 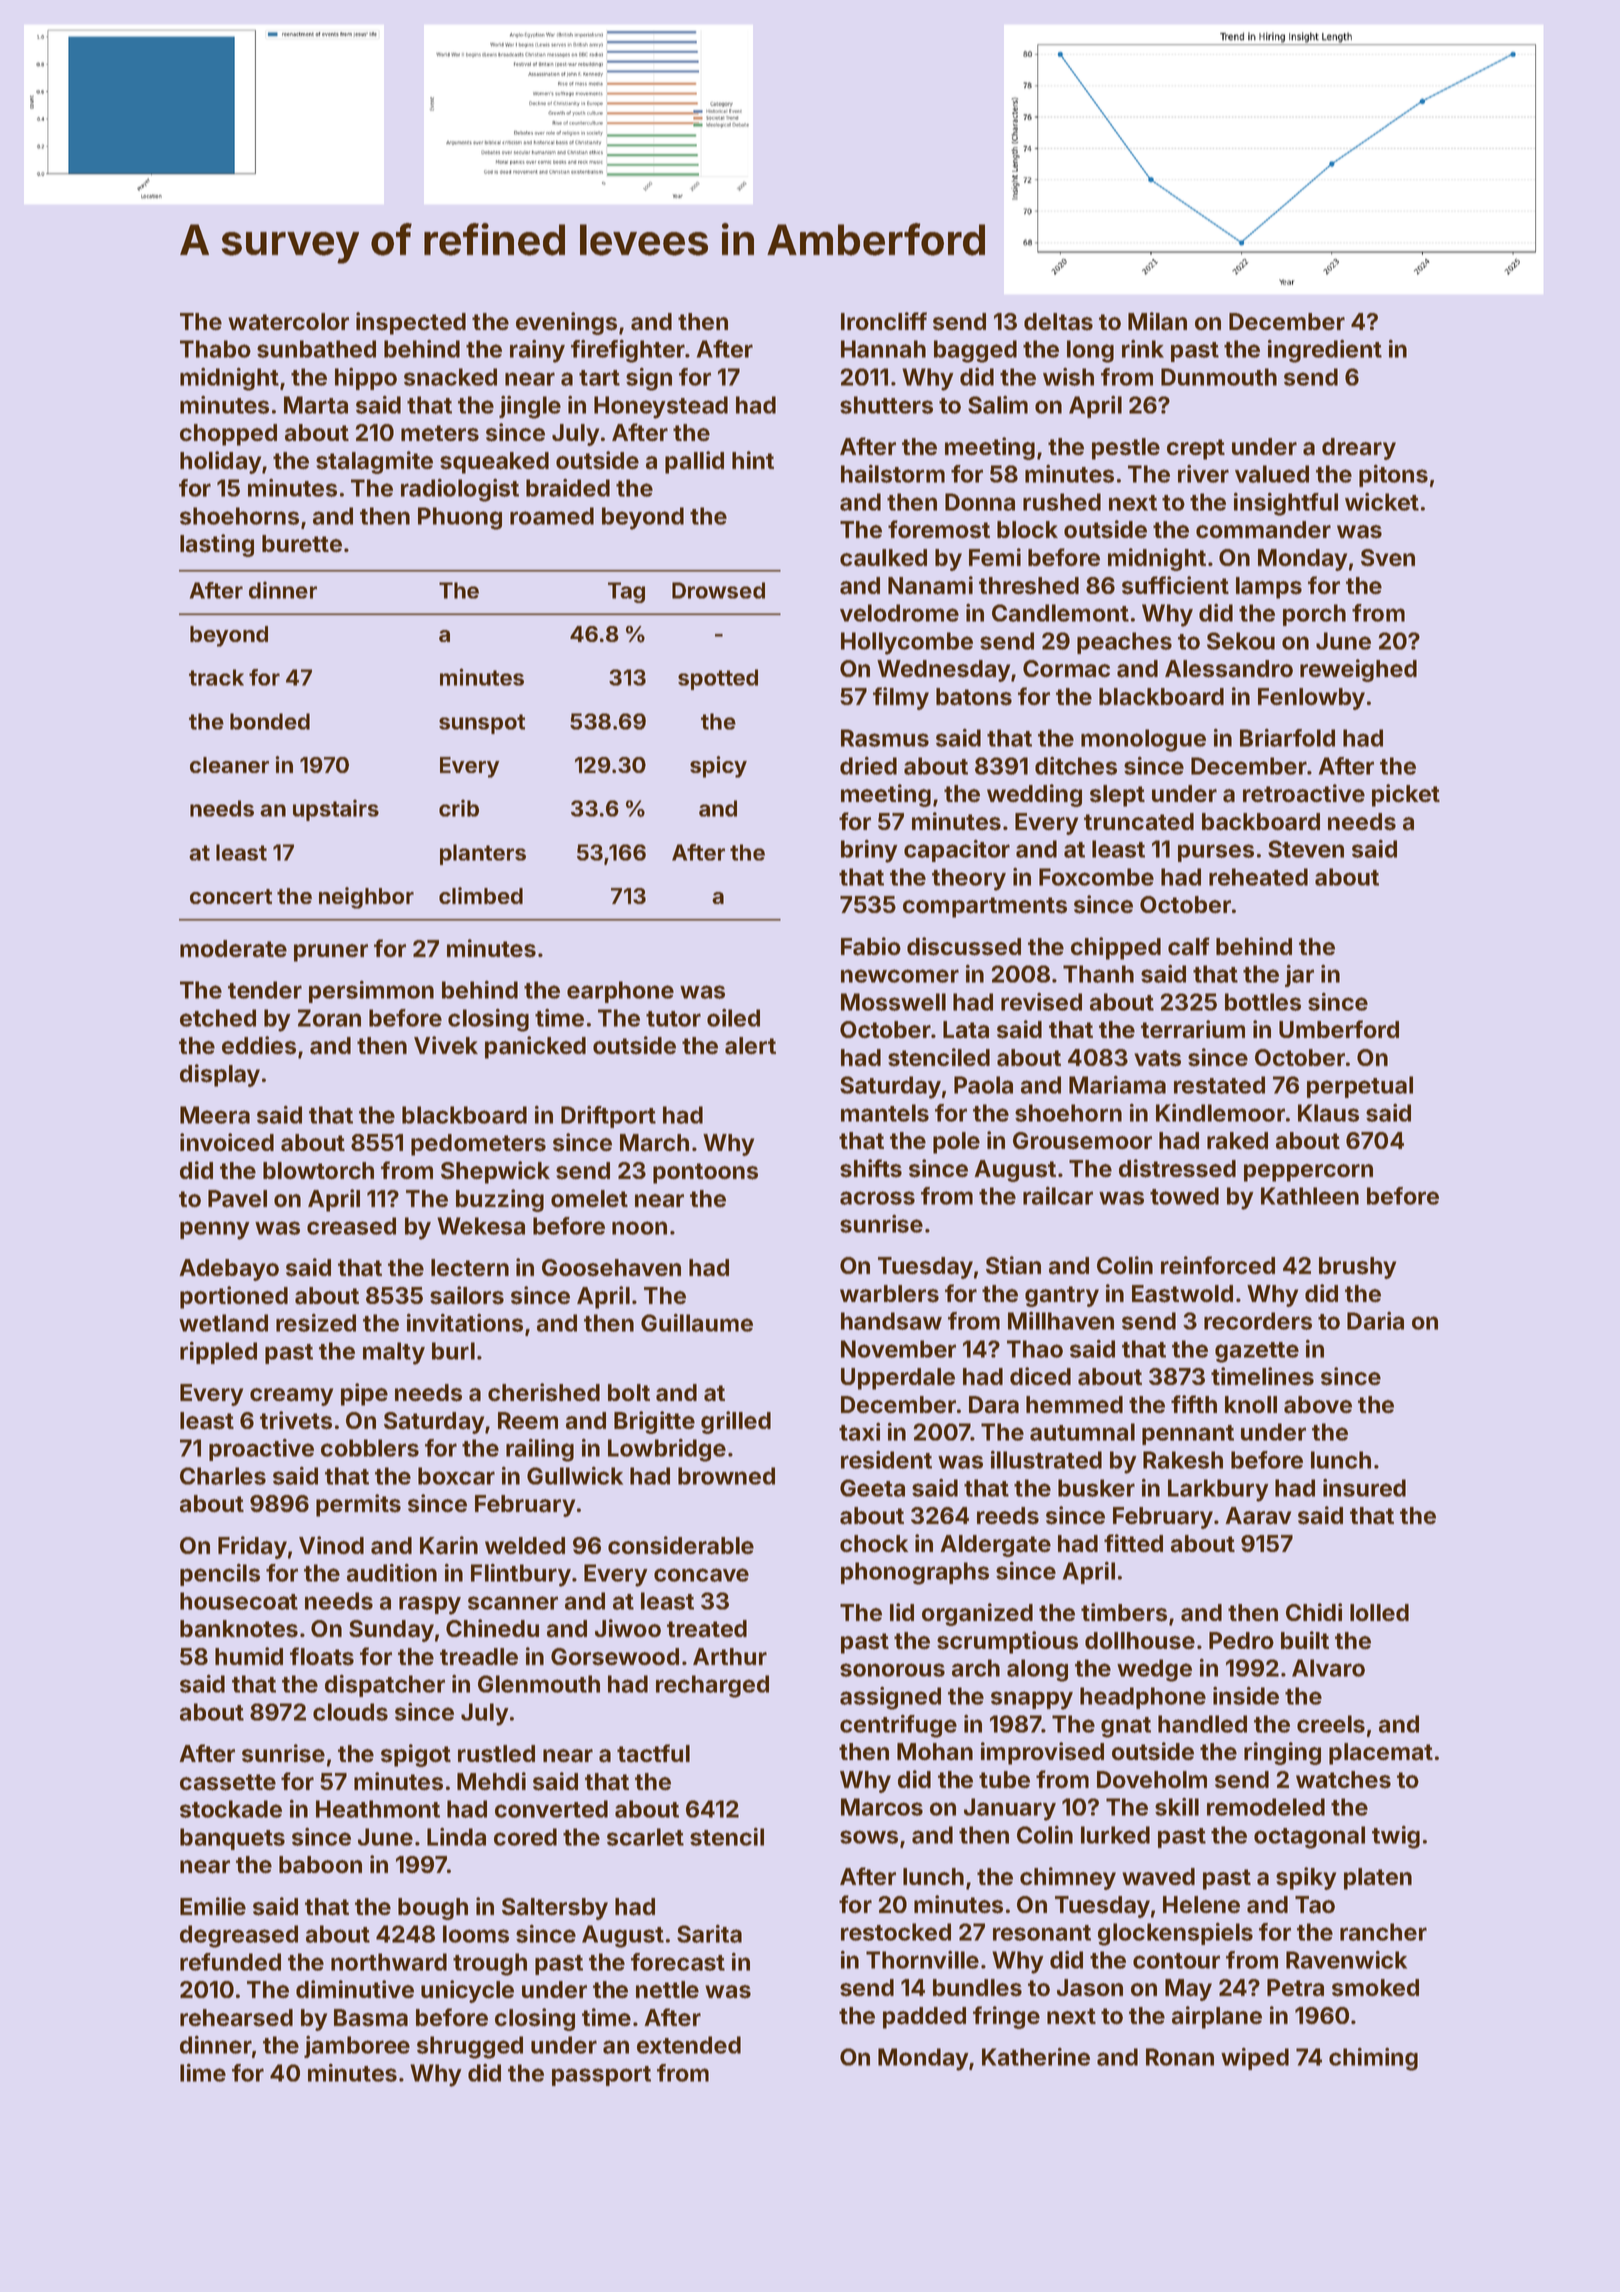 What do you see at coordinates (566, 323) in the screenshot?
I see `evenings` at bounding box center [566, 323].
